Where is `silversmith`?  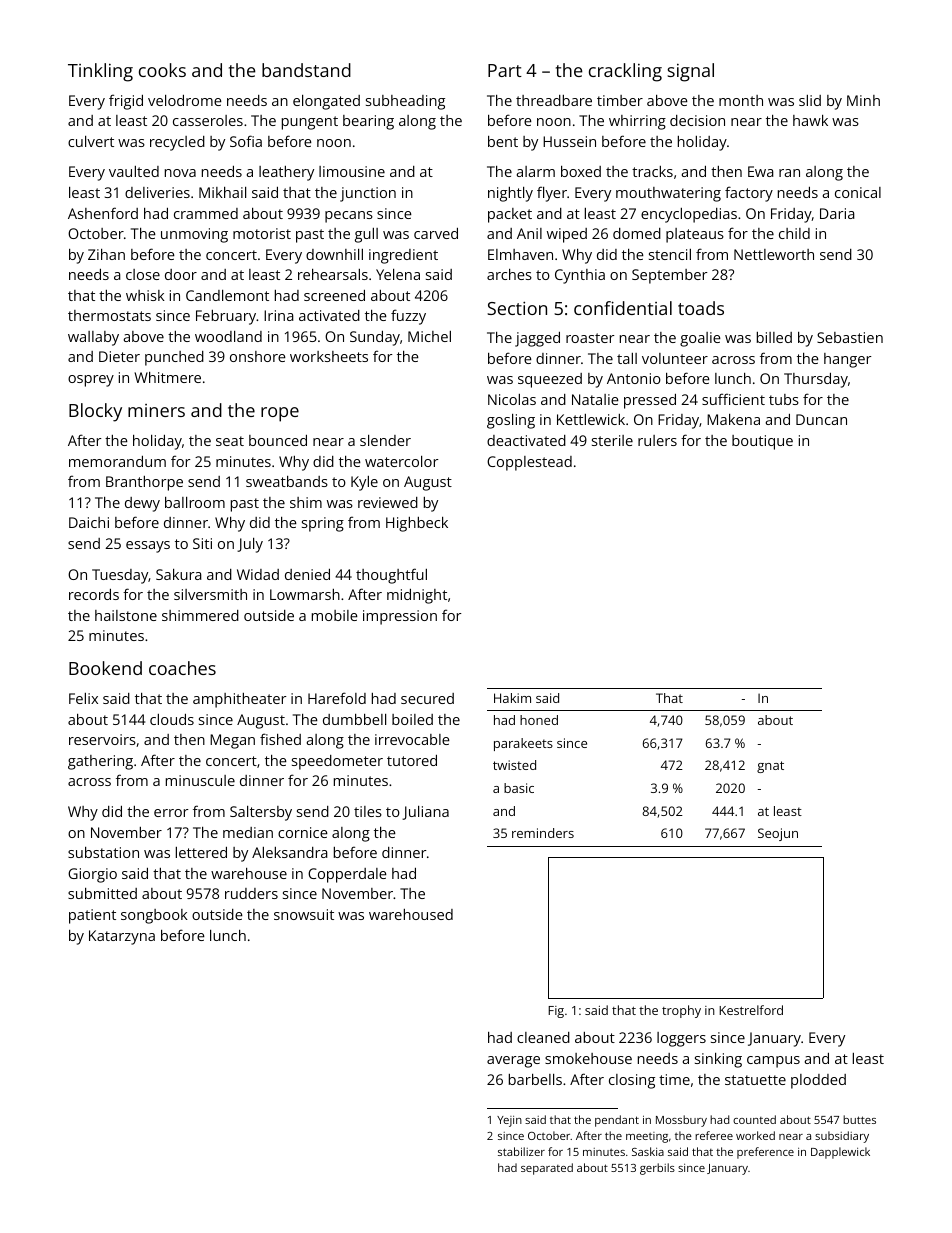
silversmith is located at coordinates (210, 594).
